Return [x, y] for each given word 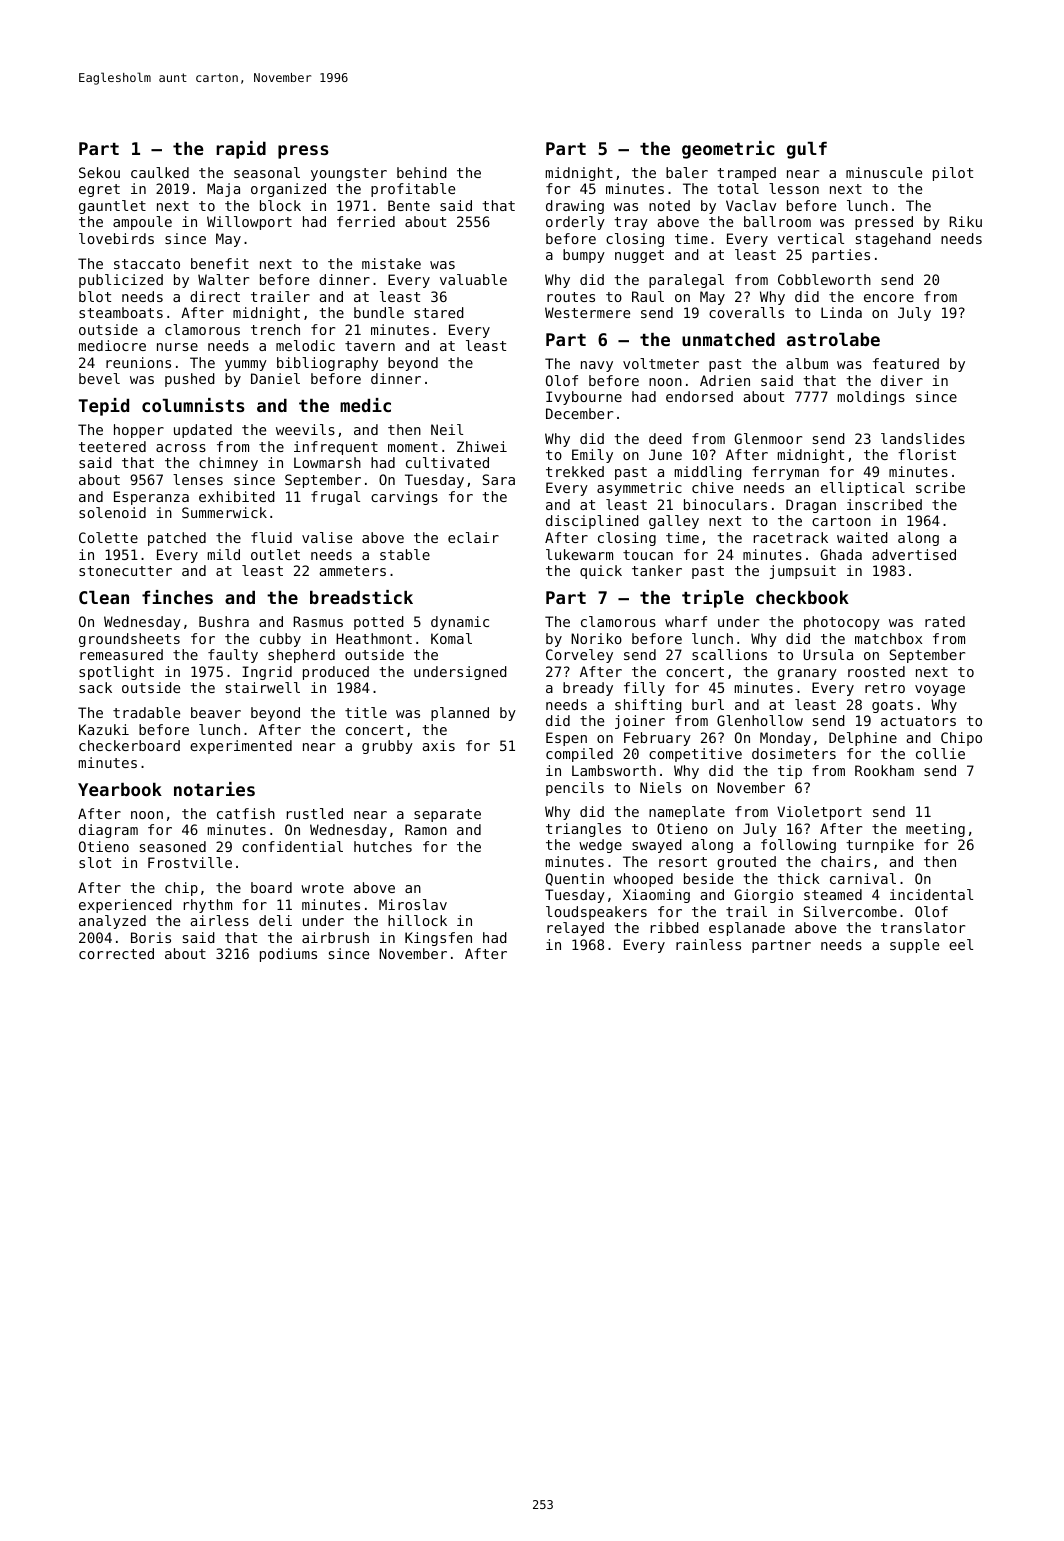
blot [95, 296]
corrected [116, 953]
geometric [728, 150]
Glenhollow [760, 720]
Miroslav [413, 904]
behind [422, 172]
